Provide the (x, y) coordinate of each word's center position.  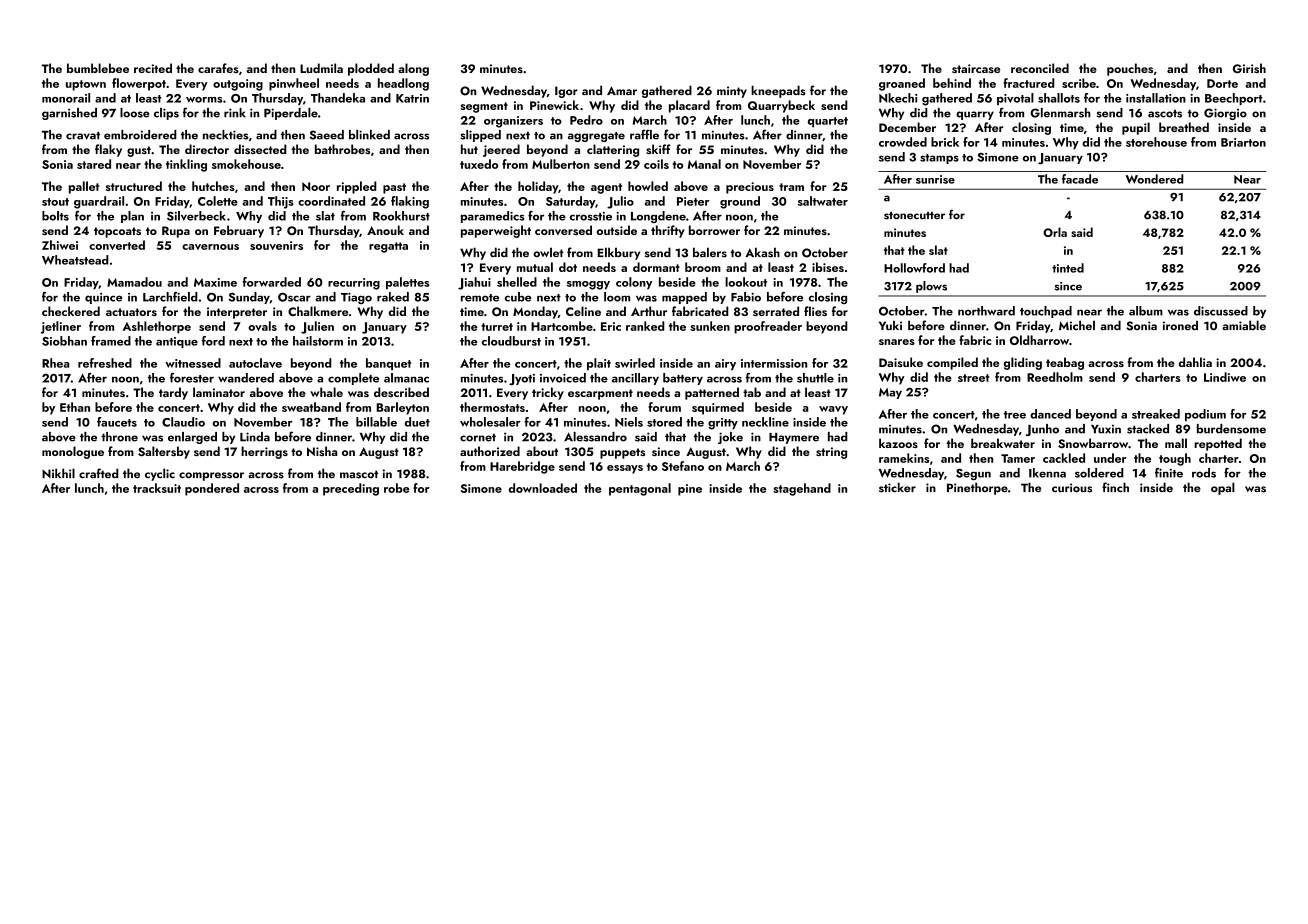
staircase (976, 68)
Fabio (746, 297)
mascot (359, 474)
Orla (1055, 232)
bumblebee (98, 68)
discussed (1221, 311)
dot (568, 267)
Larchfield (170, 297)
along (413, 69)
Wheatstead (75, 260)
